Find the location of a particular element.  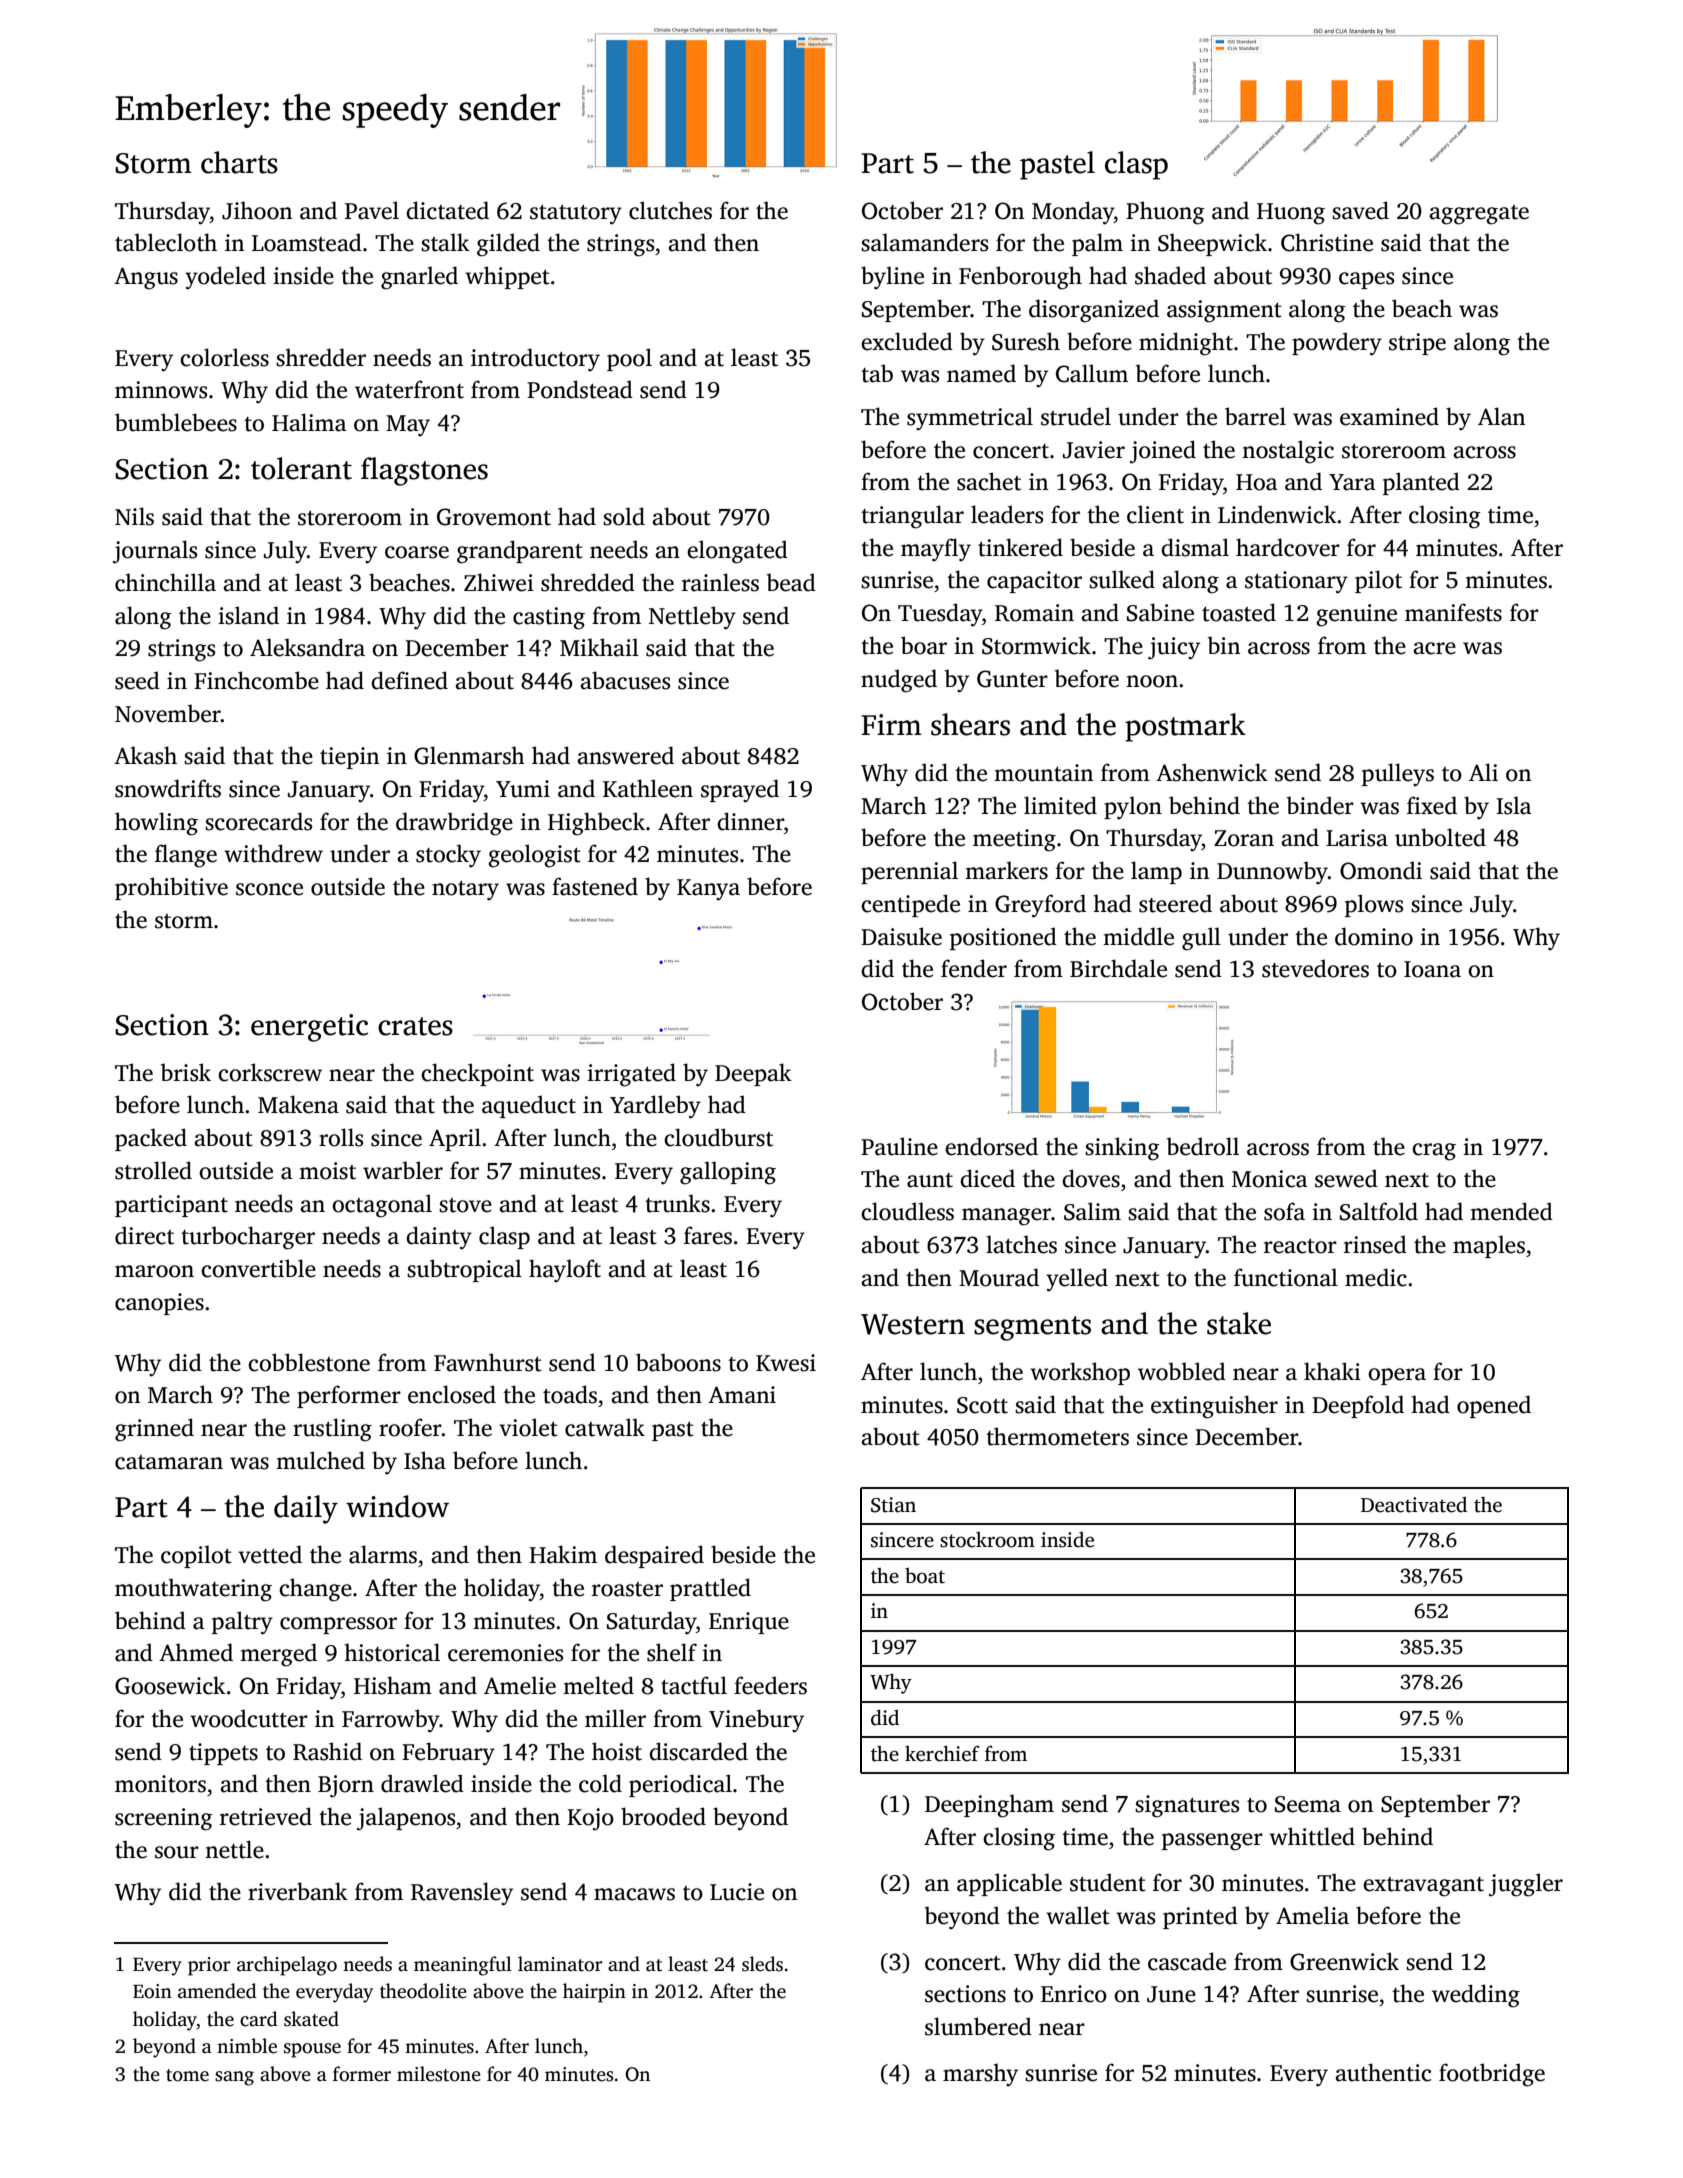

sour is located at coordinates (177, 1852).
